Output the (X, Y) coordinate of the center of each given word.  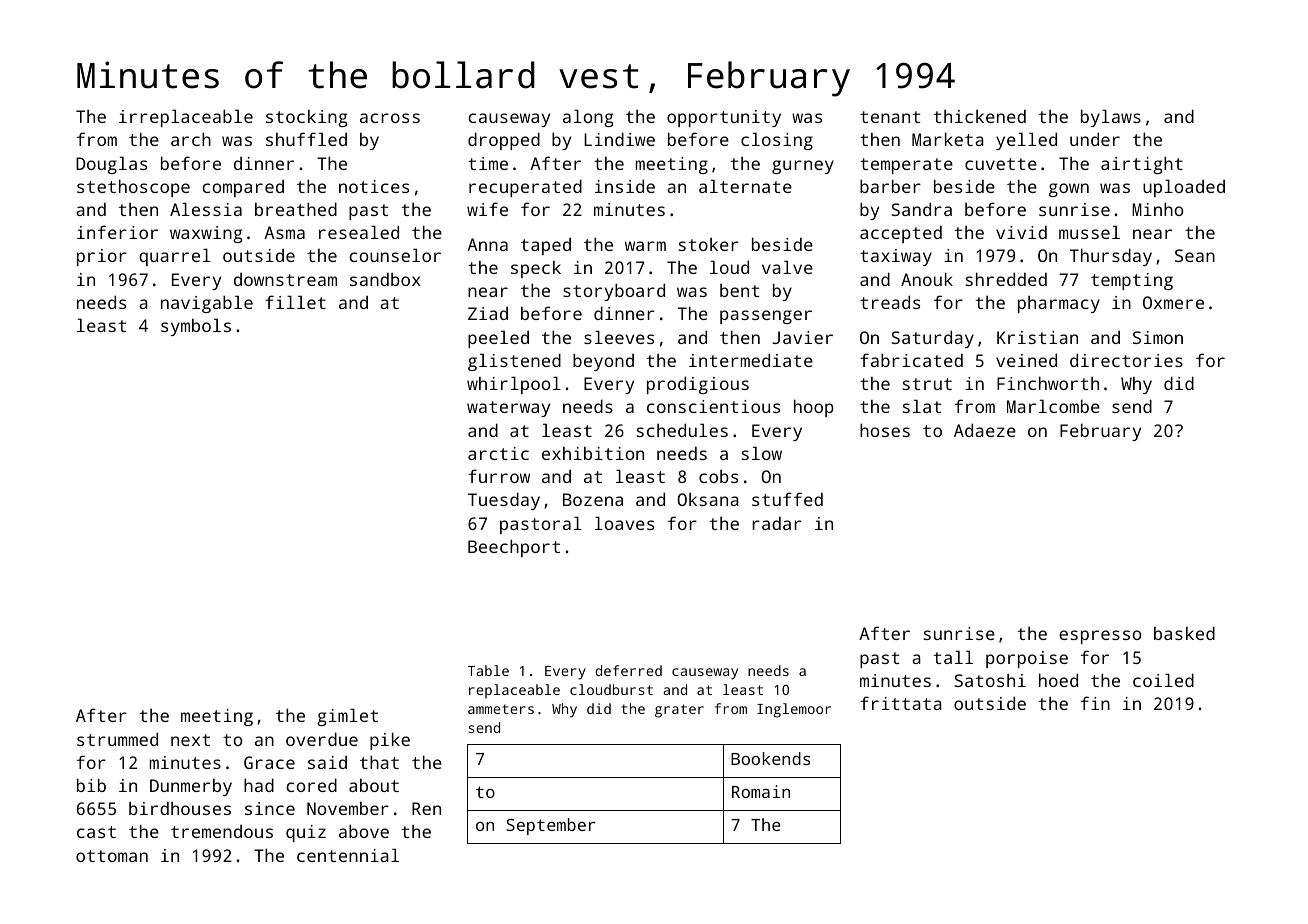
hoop (814, 408)
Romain (761, 791)
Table (488, 670)
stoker (709, 244)
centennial (348, 855)
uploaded (1184, 188)
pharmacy (1059, 304)
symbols (196, 327)
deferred (628, 670)
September (551, 826)
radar (777, 523)
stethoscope (133, 188)
